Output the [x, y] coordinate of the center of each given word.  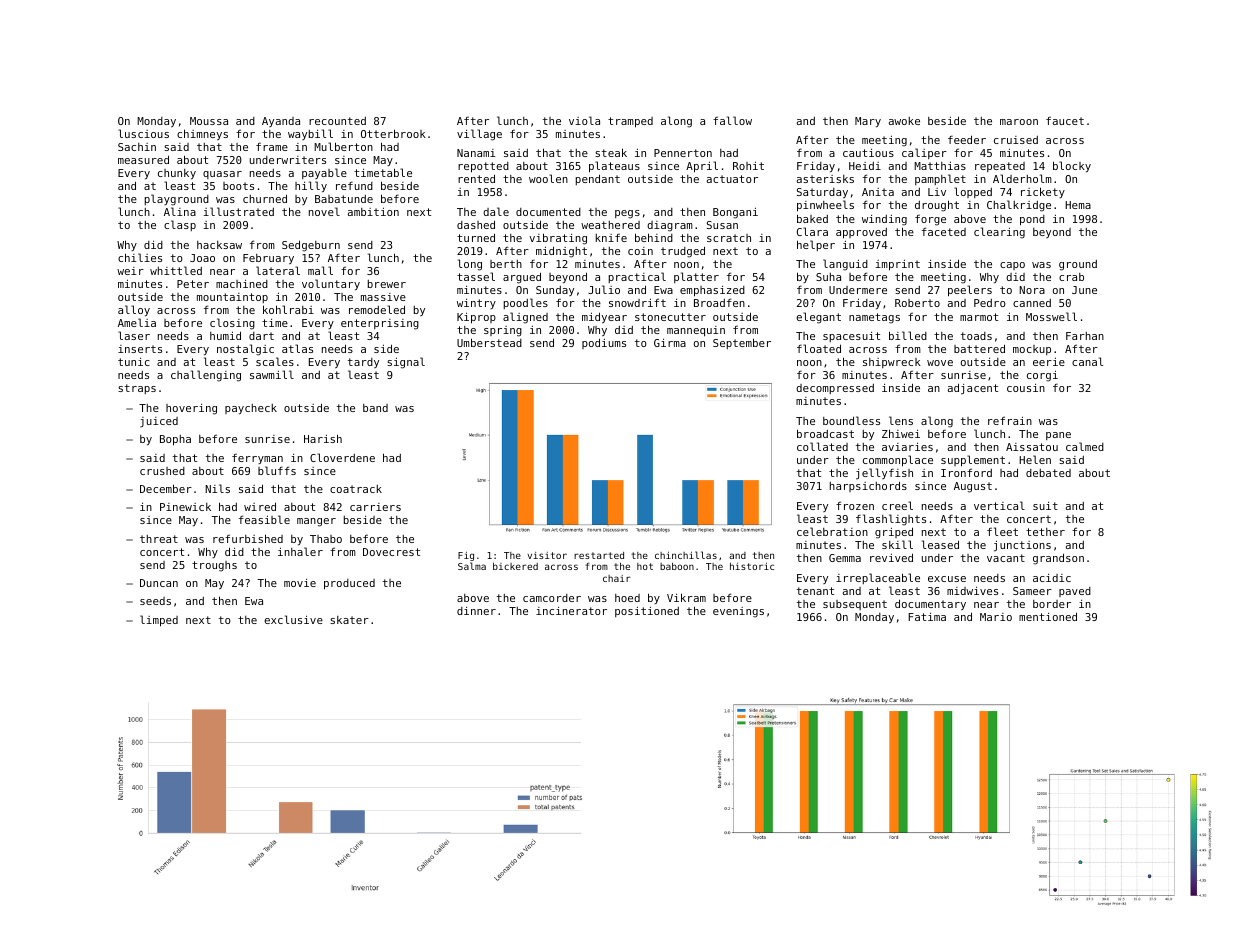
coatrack [356, 489]
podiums [604, 343]
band [375, 408]
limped [159, 621]
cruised [1016, 140]
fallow [732, 120]
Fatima [927, 617]
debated [1048, 473]
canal [1087, 361]
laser [134, 335]
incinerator [571, 611]
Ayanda [281, 122]
